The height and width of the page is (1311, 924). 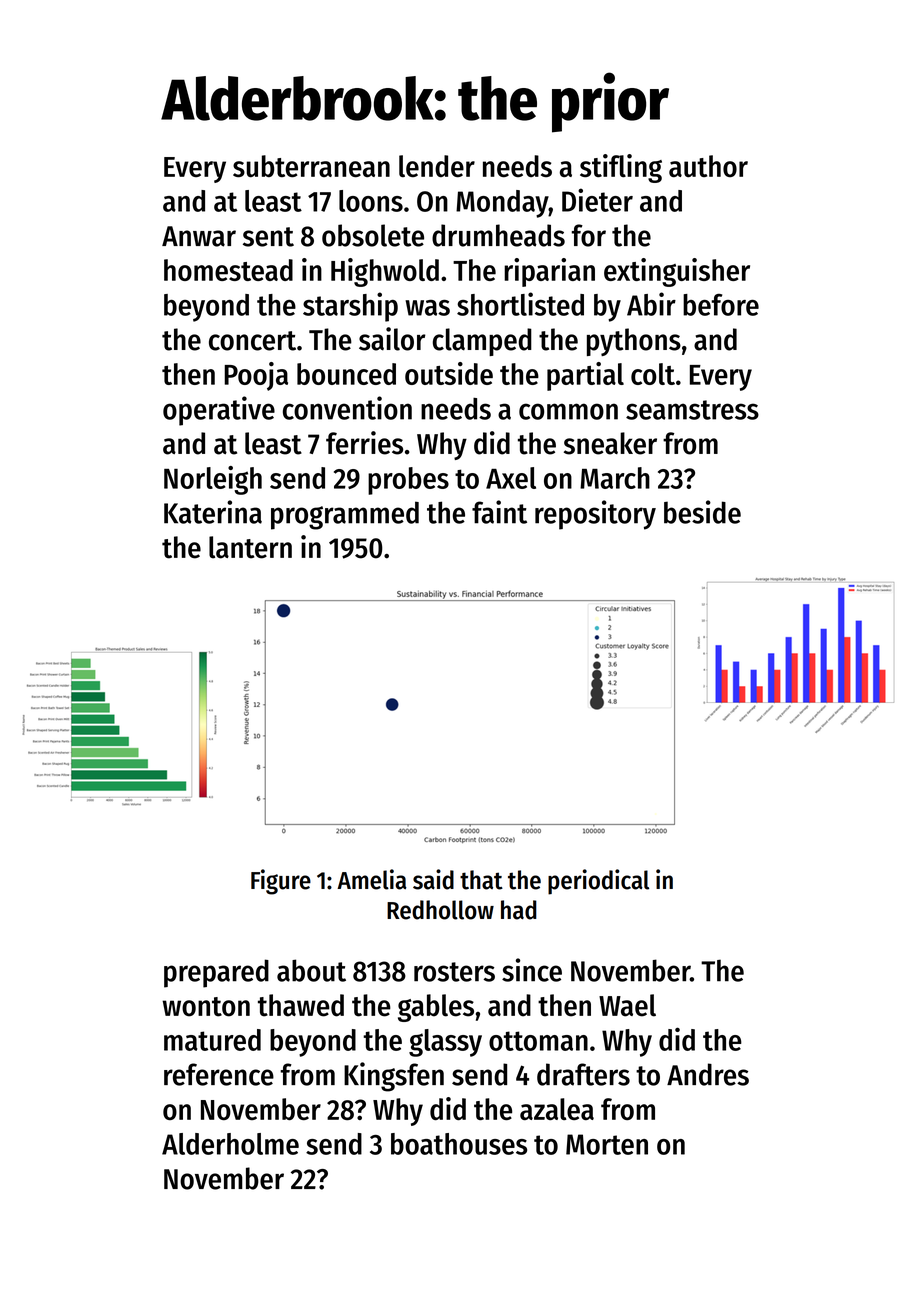 What do you see at coordinates (449, 373) in the page?
I see `outside` at bounding box center [449, 373].
